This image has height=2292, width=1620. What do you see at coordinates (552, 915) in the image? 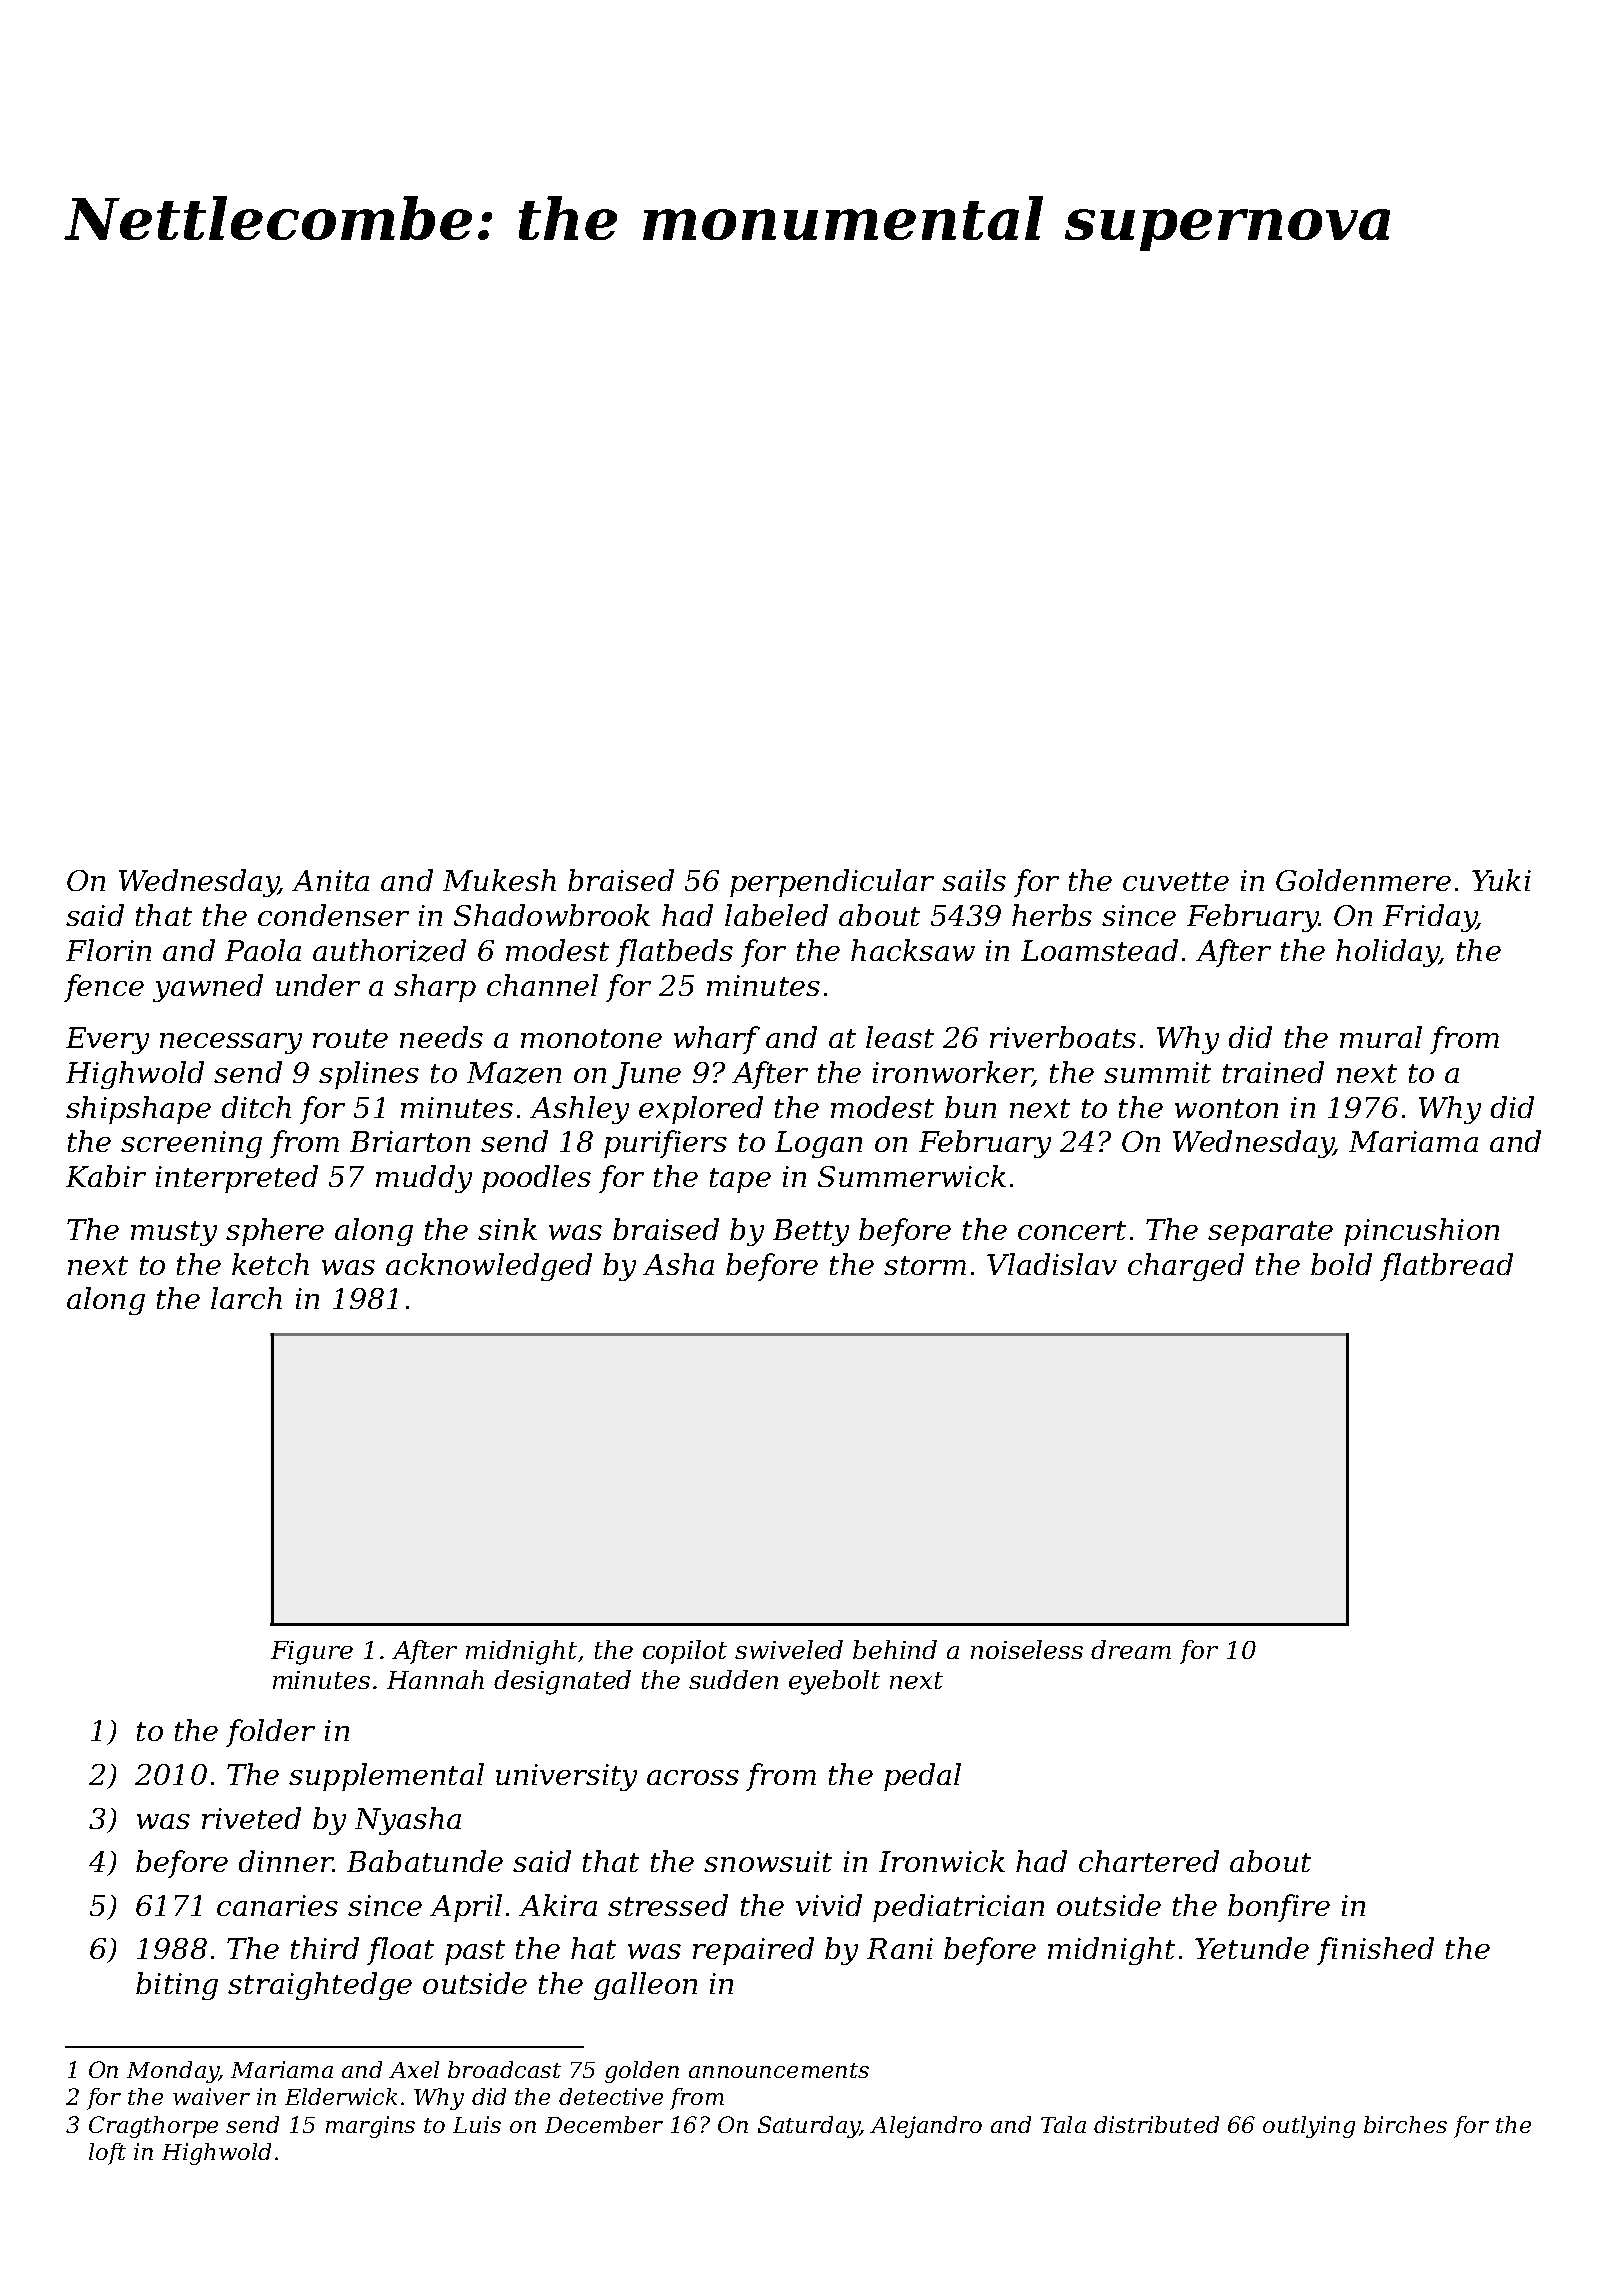
I see `Shadowbrook` at bounding box center [552, 915].
